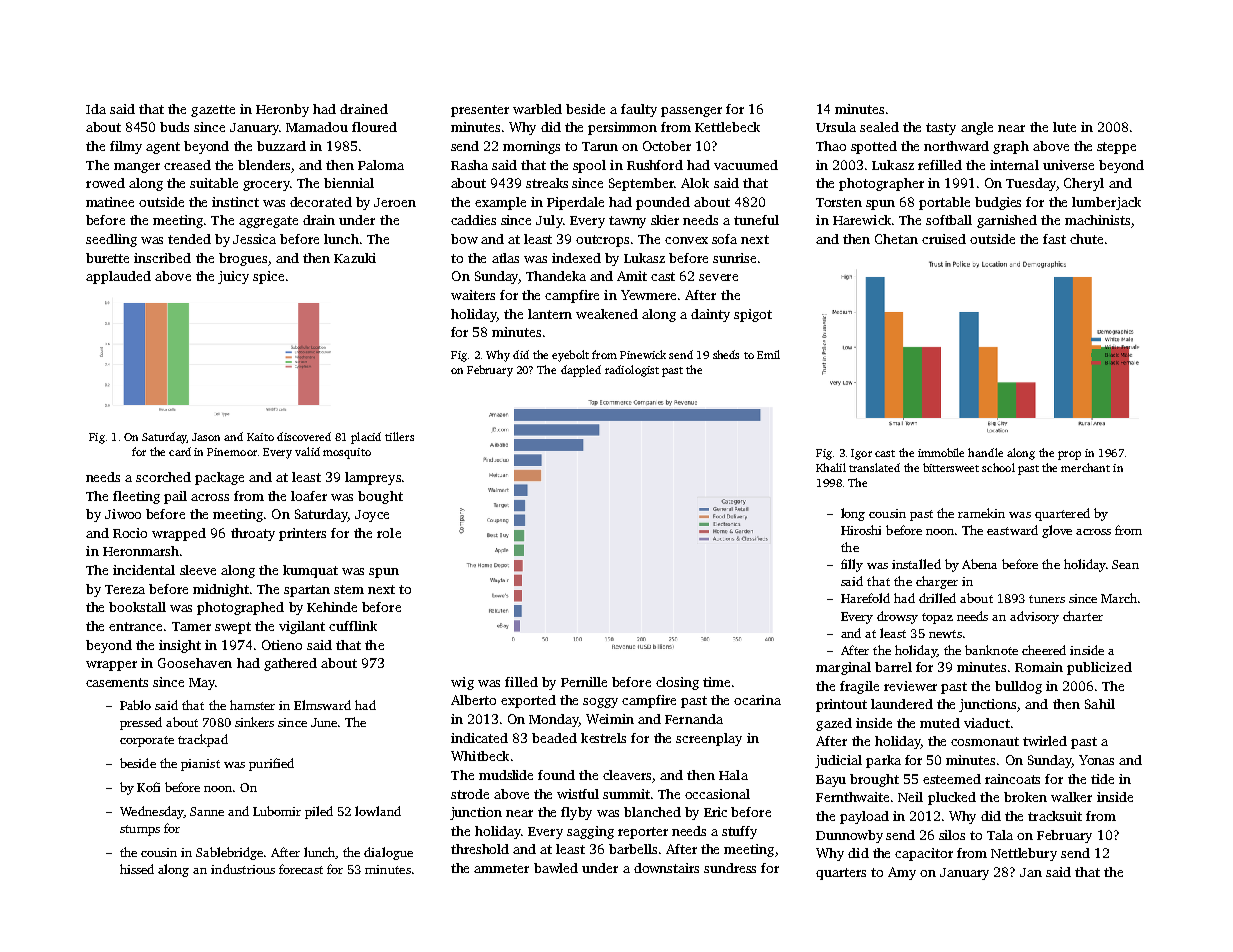 The image size is (1233, 952). I want to click on gazette, so click(213, 111).
